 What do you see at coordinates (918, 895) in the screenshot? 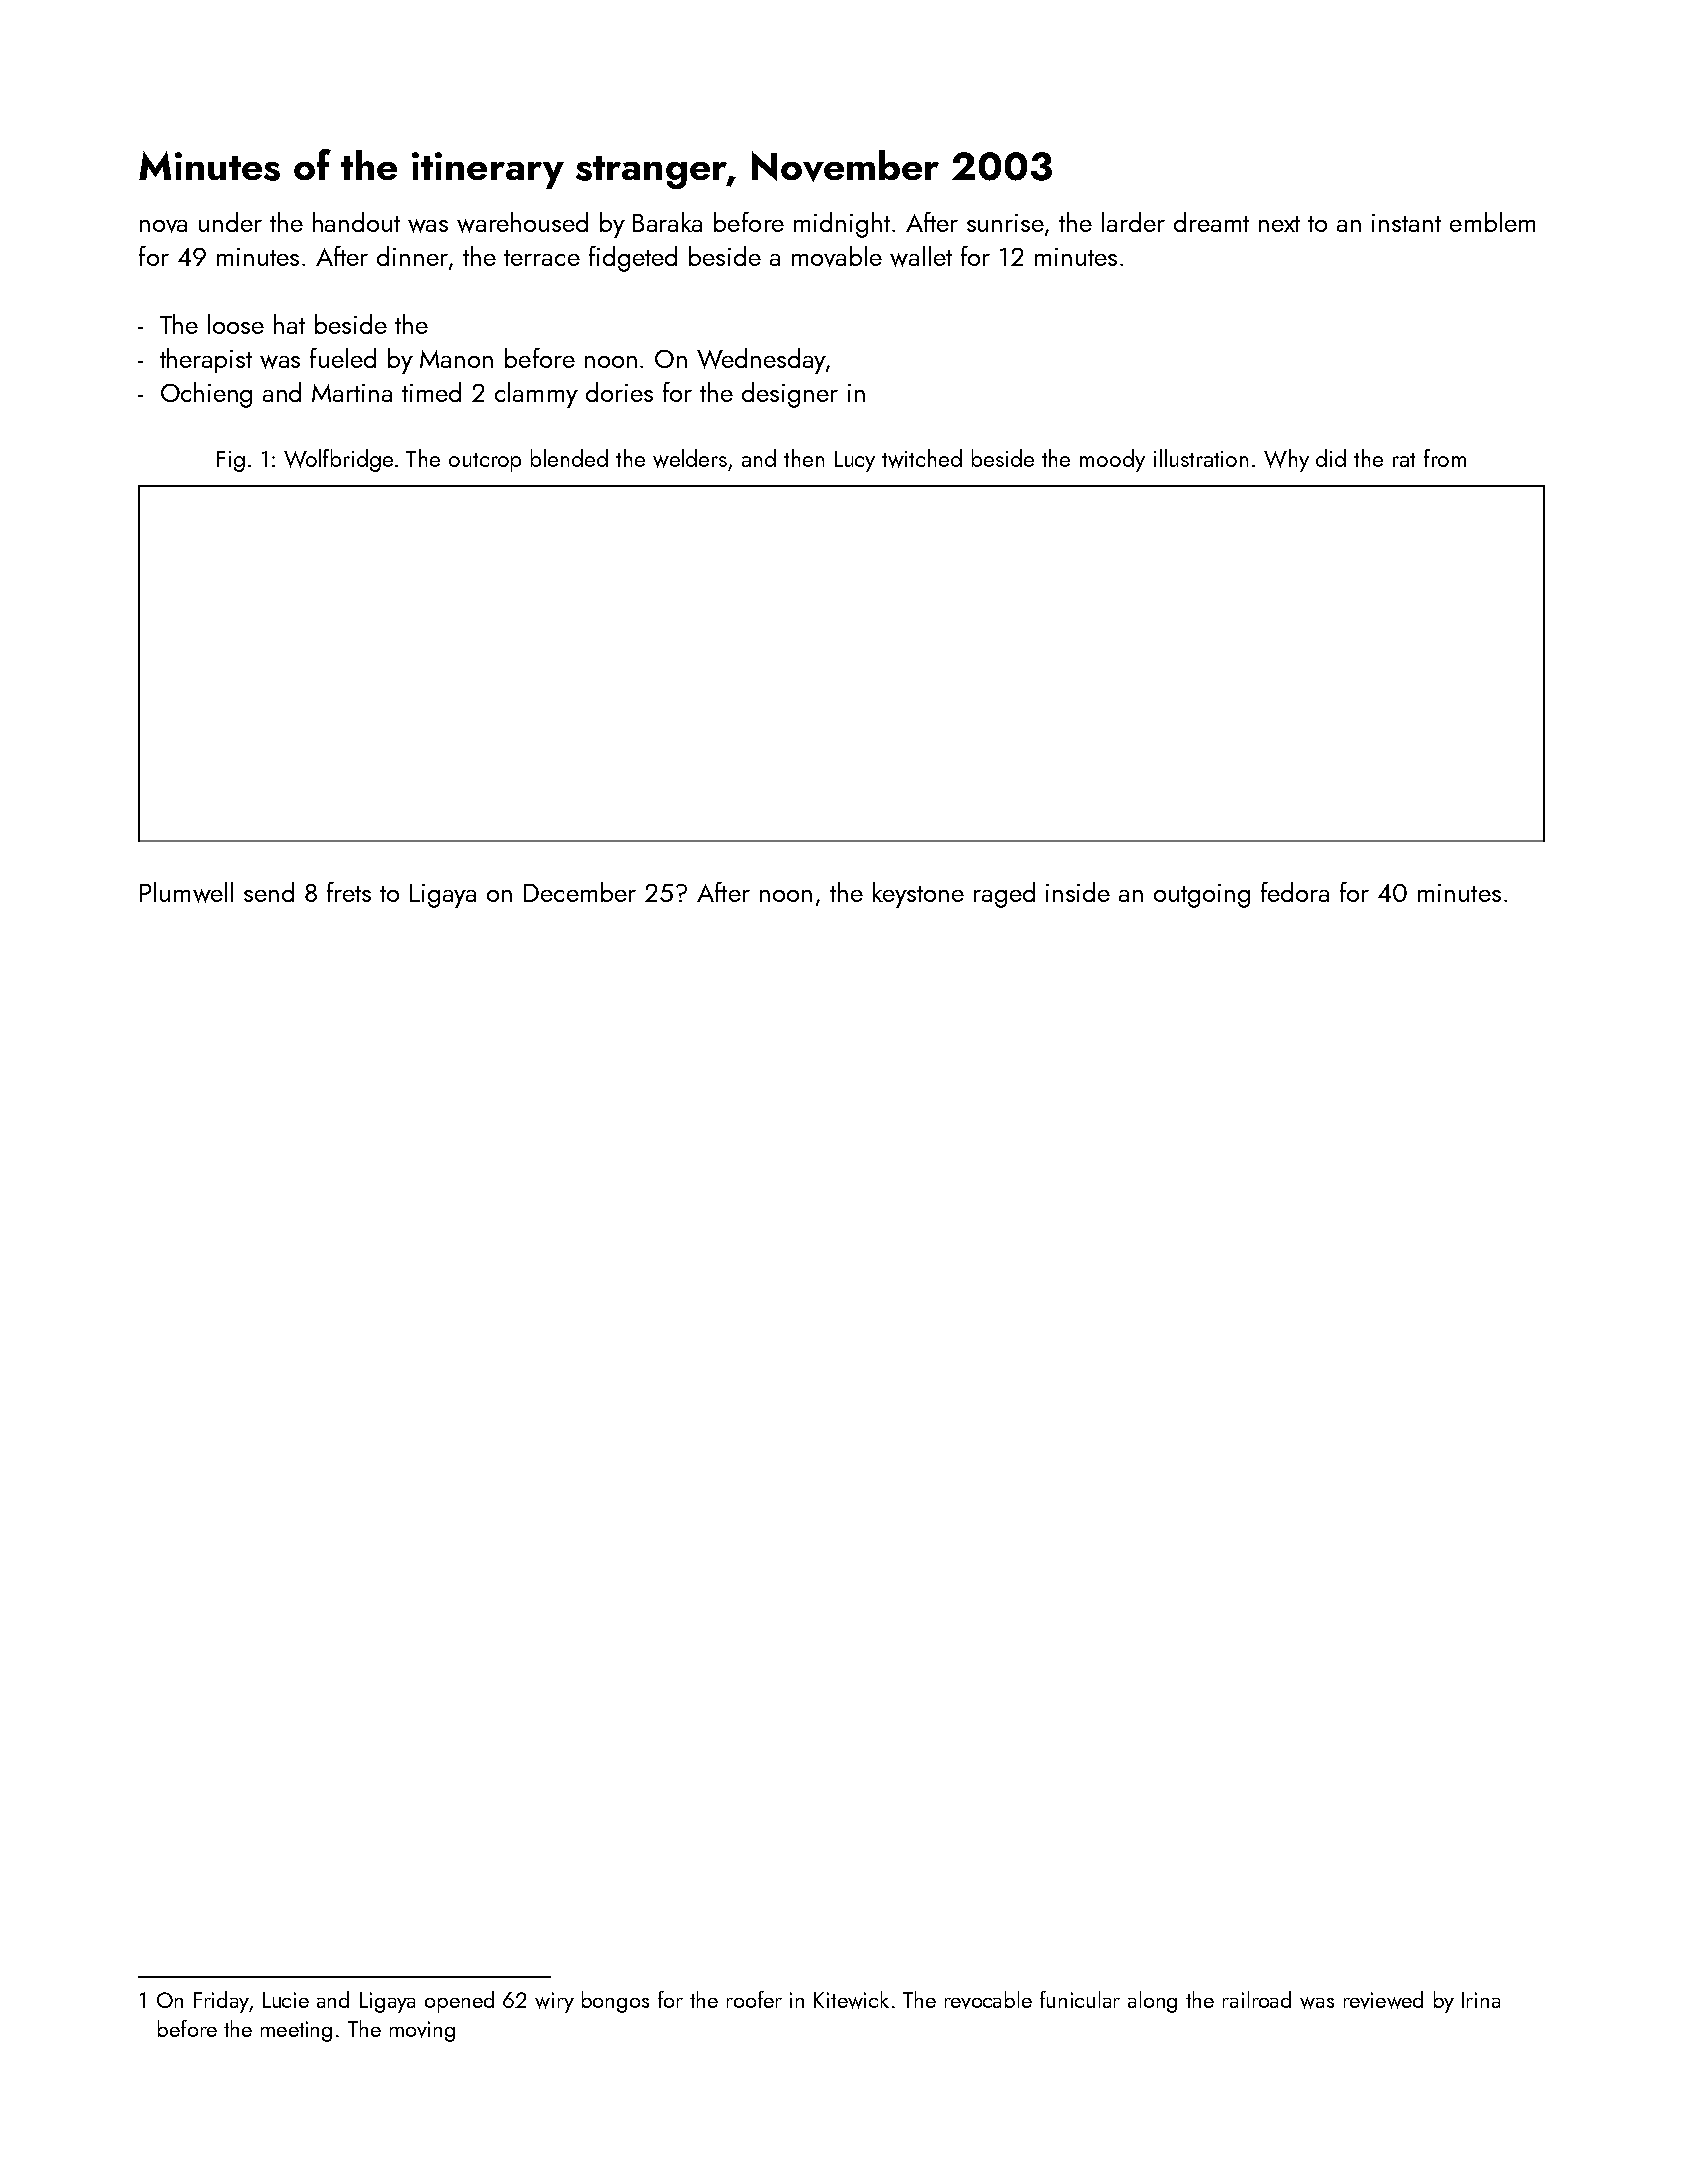
I see `keystone` at bounding box center [918, 895].
